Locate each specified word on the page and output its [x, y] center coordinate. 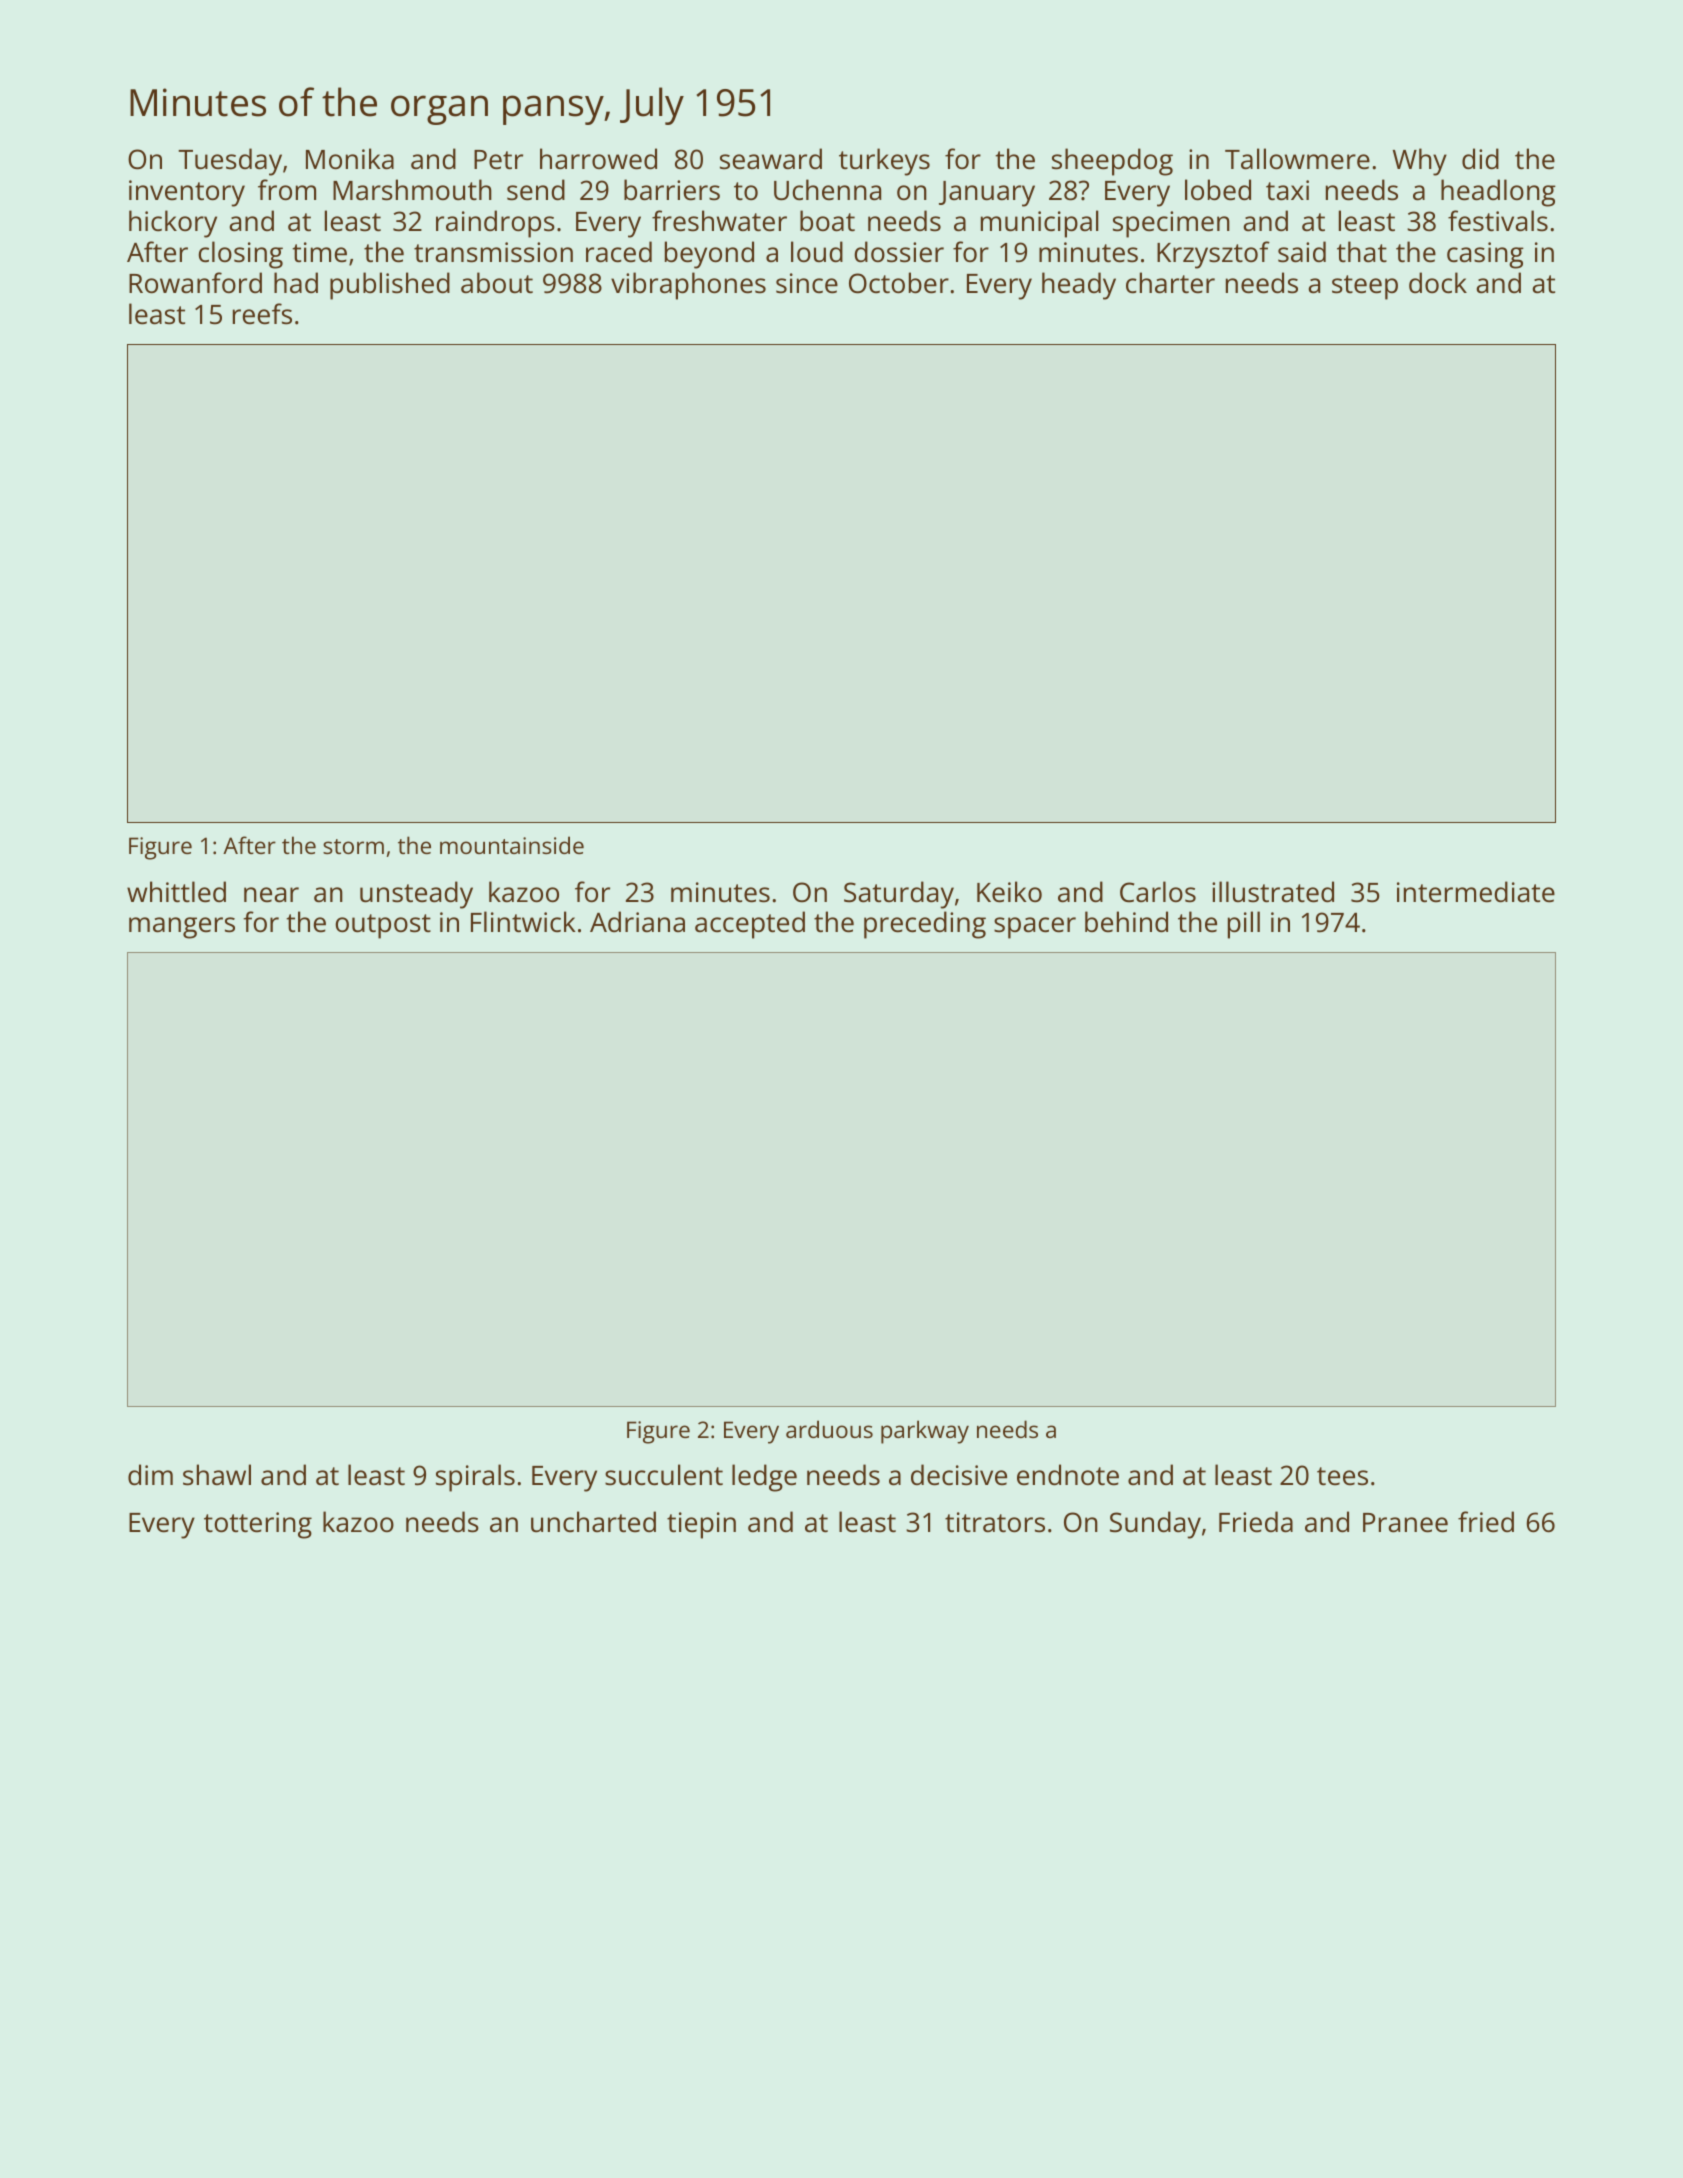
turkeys [884, 162]
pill [1244, 925]
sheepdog [1112, 162]
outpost [383, 926]
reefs [262, 314]
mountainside [512, 845]
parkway [925, 1432]
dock [1438, 283]
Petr [498, 160]
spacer [1035, 928]
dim [150, 1474]
